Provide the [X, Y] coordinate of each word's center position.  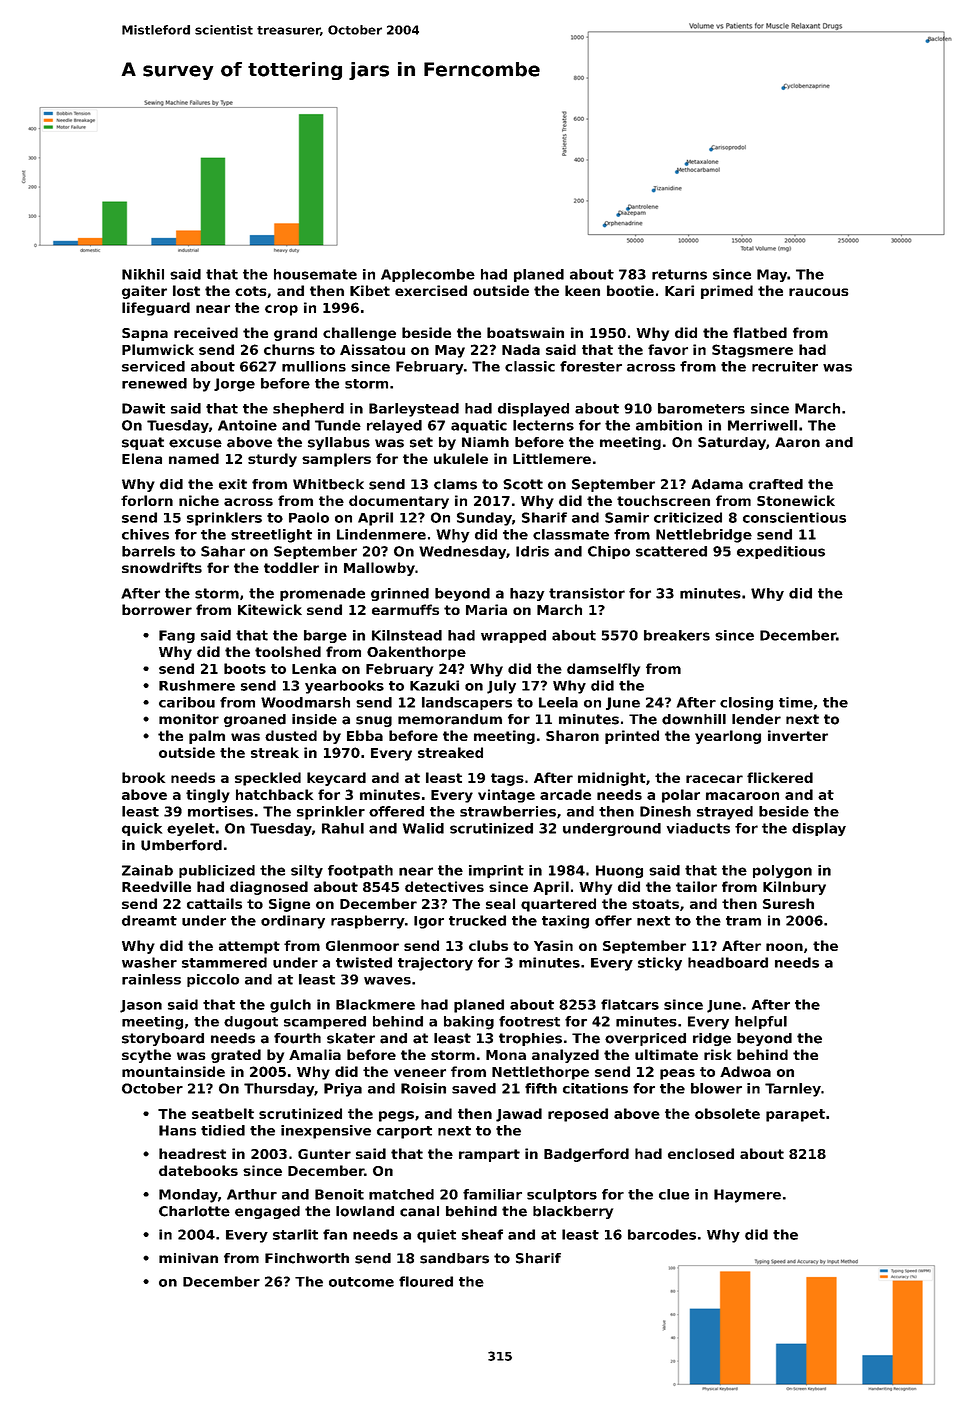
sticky [660, 964]
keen [582, 290]
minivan [188, 1258]
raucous [819, 292]
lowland [365, 1211]
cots [251, 291]
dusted [291, 735]
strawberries [508, 811]
